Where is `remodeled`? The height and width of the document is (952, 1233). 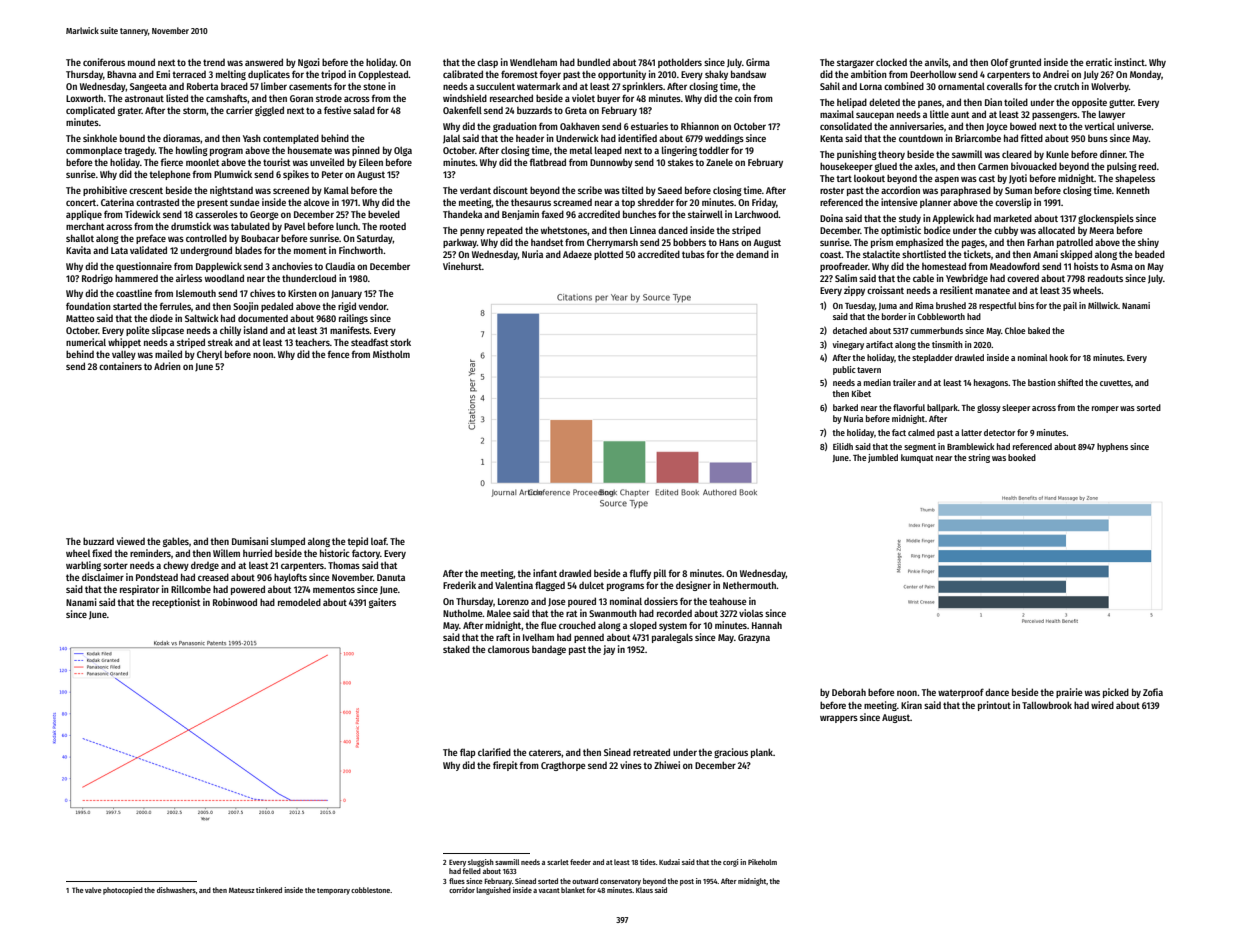
remodeled is located at coordinates (299, 602).
